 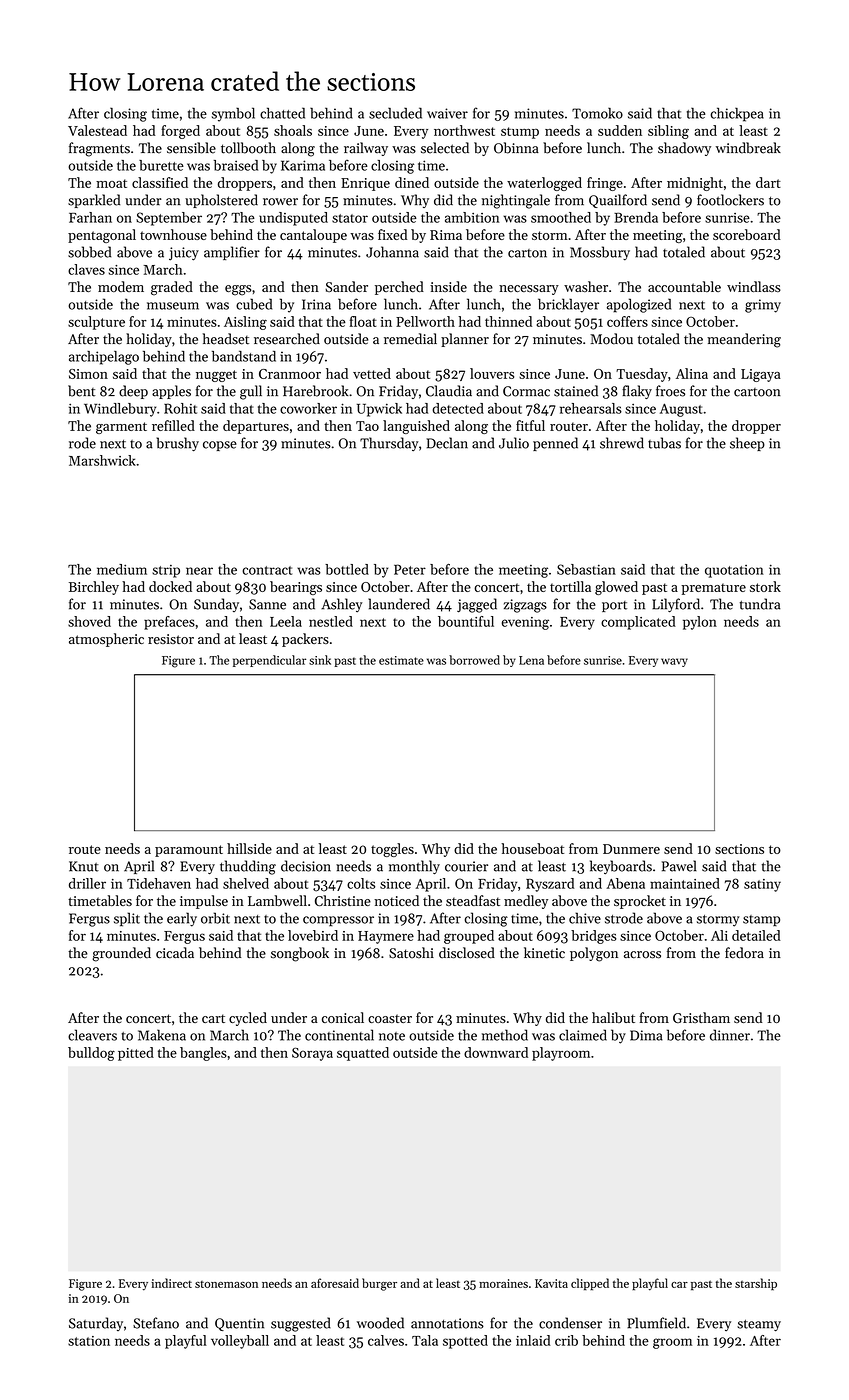 I want to click on Dima, so click(x=646, y=1035).
